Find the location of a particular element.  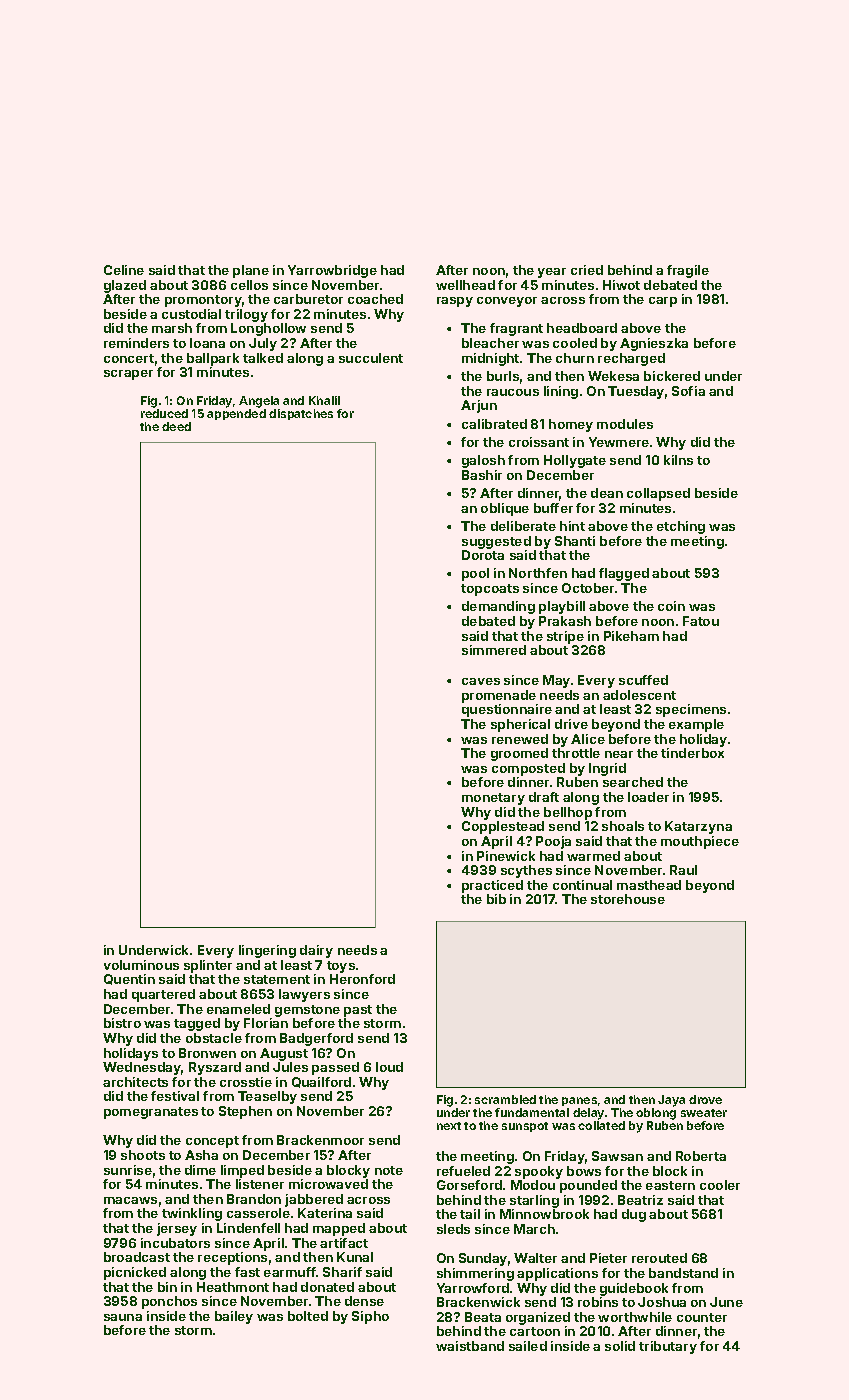

Celine is located at coordinates (124, 270).
